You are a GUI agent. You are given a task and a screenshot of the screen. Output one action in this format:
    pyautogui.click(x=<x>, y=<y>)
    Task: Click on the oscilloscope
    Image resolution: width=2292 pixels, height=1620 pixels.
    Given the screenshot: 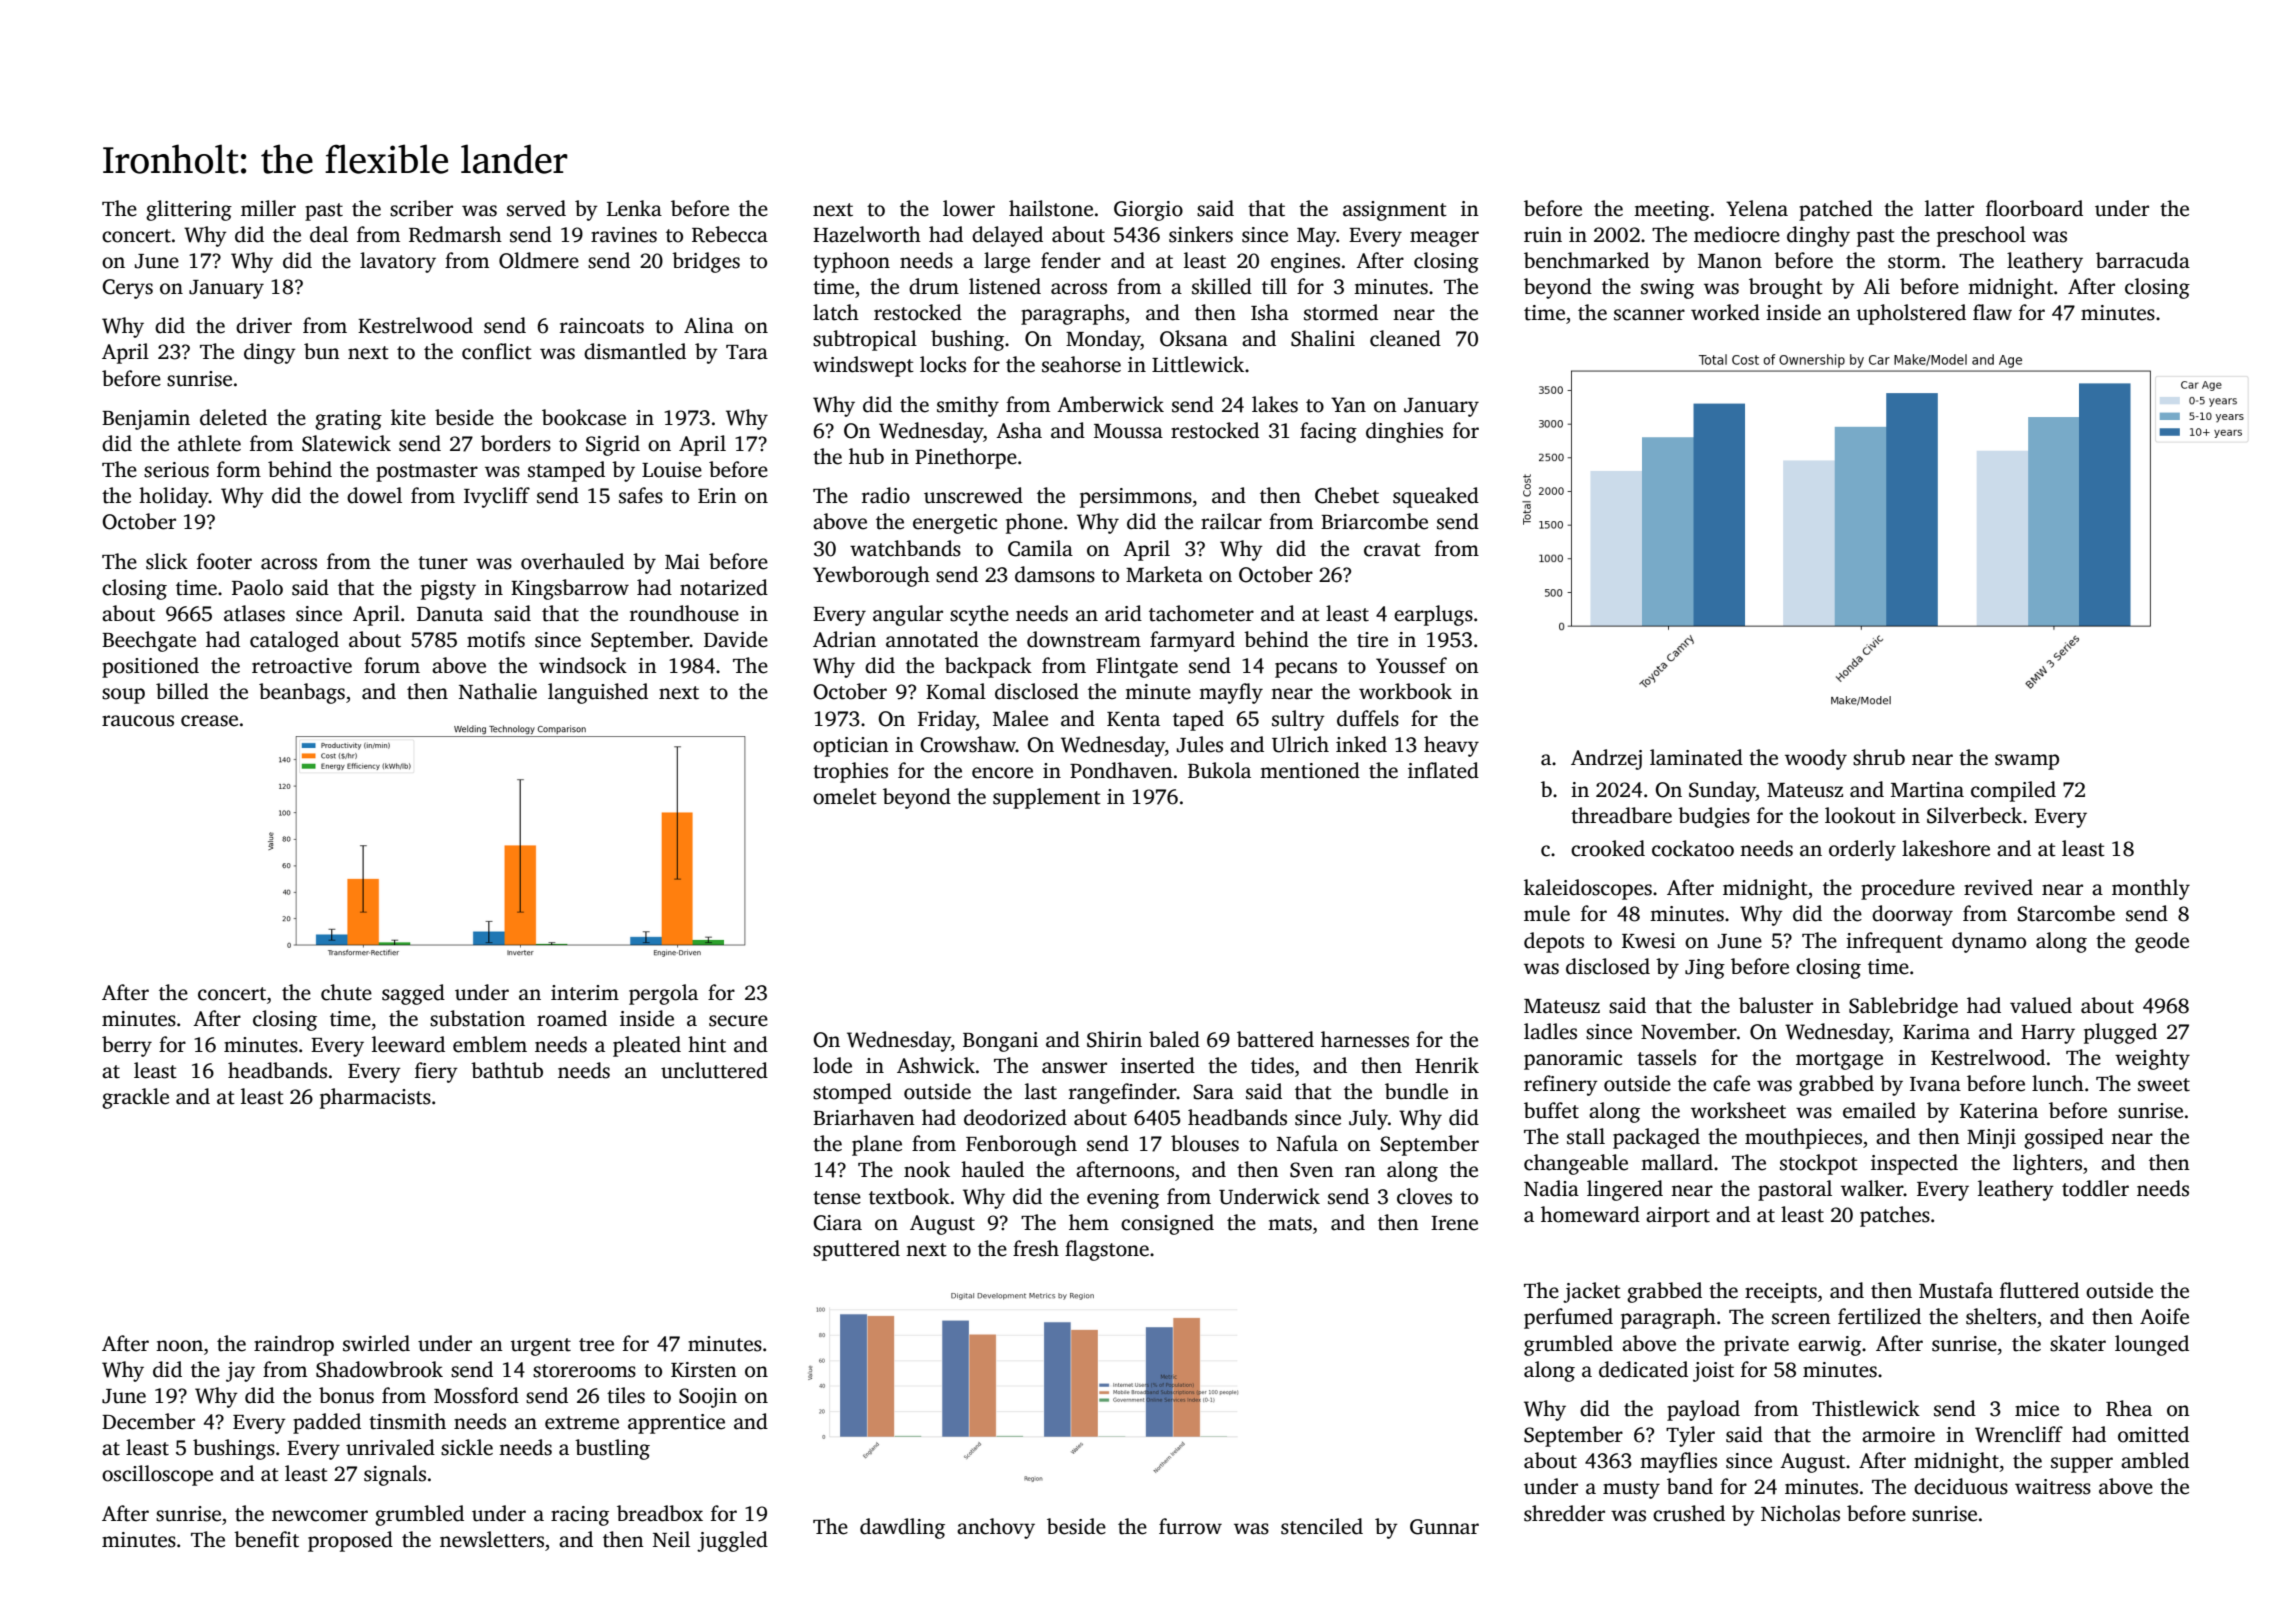 What is the action you would take?
    pyautogui.click(x=157, y=1475)
